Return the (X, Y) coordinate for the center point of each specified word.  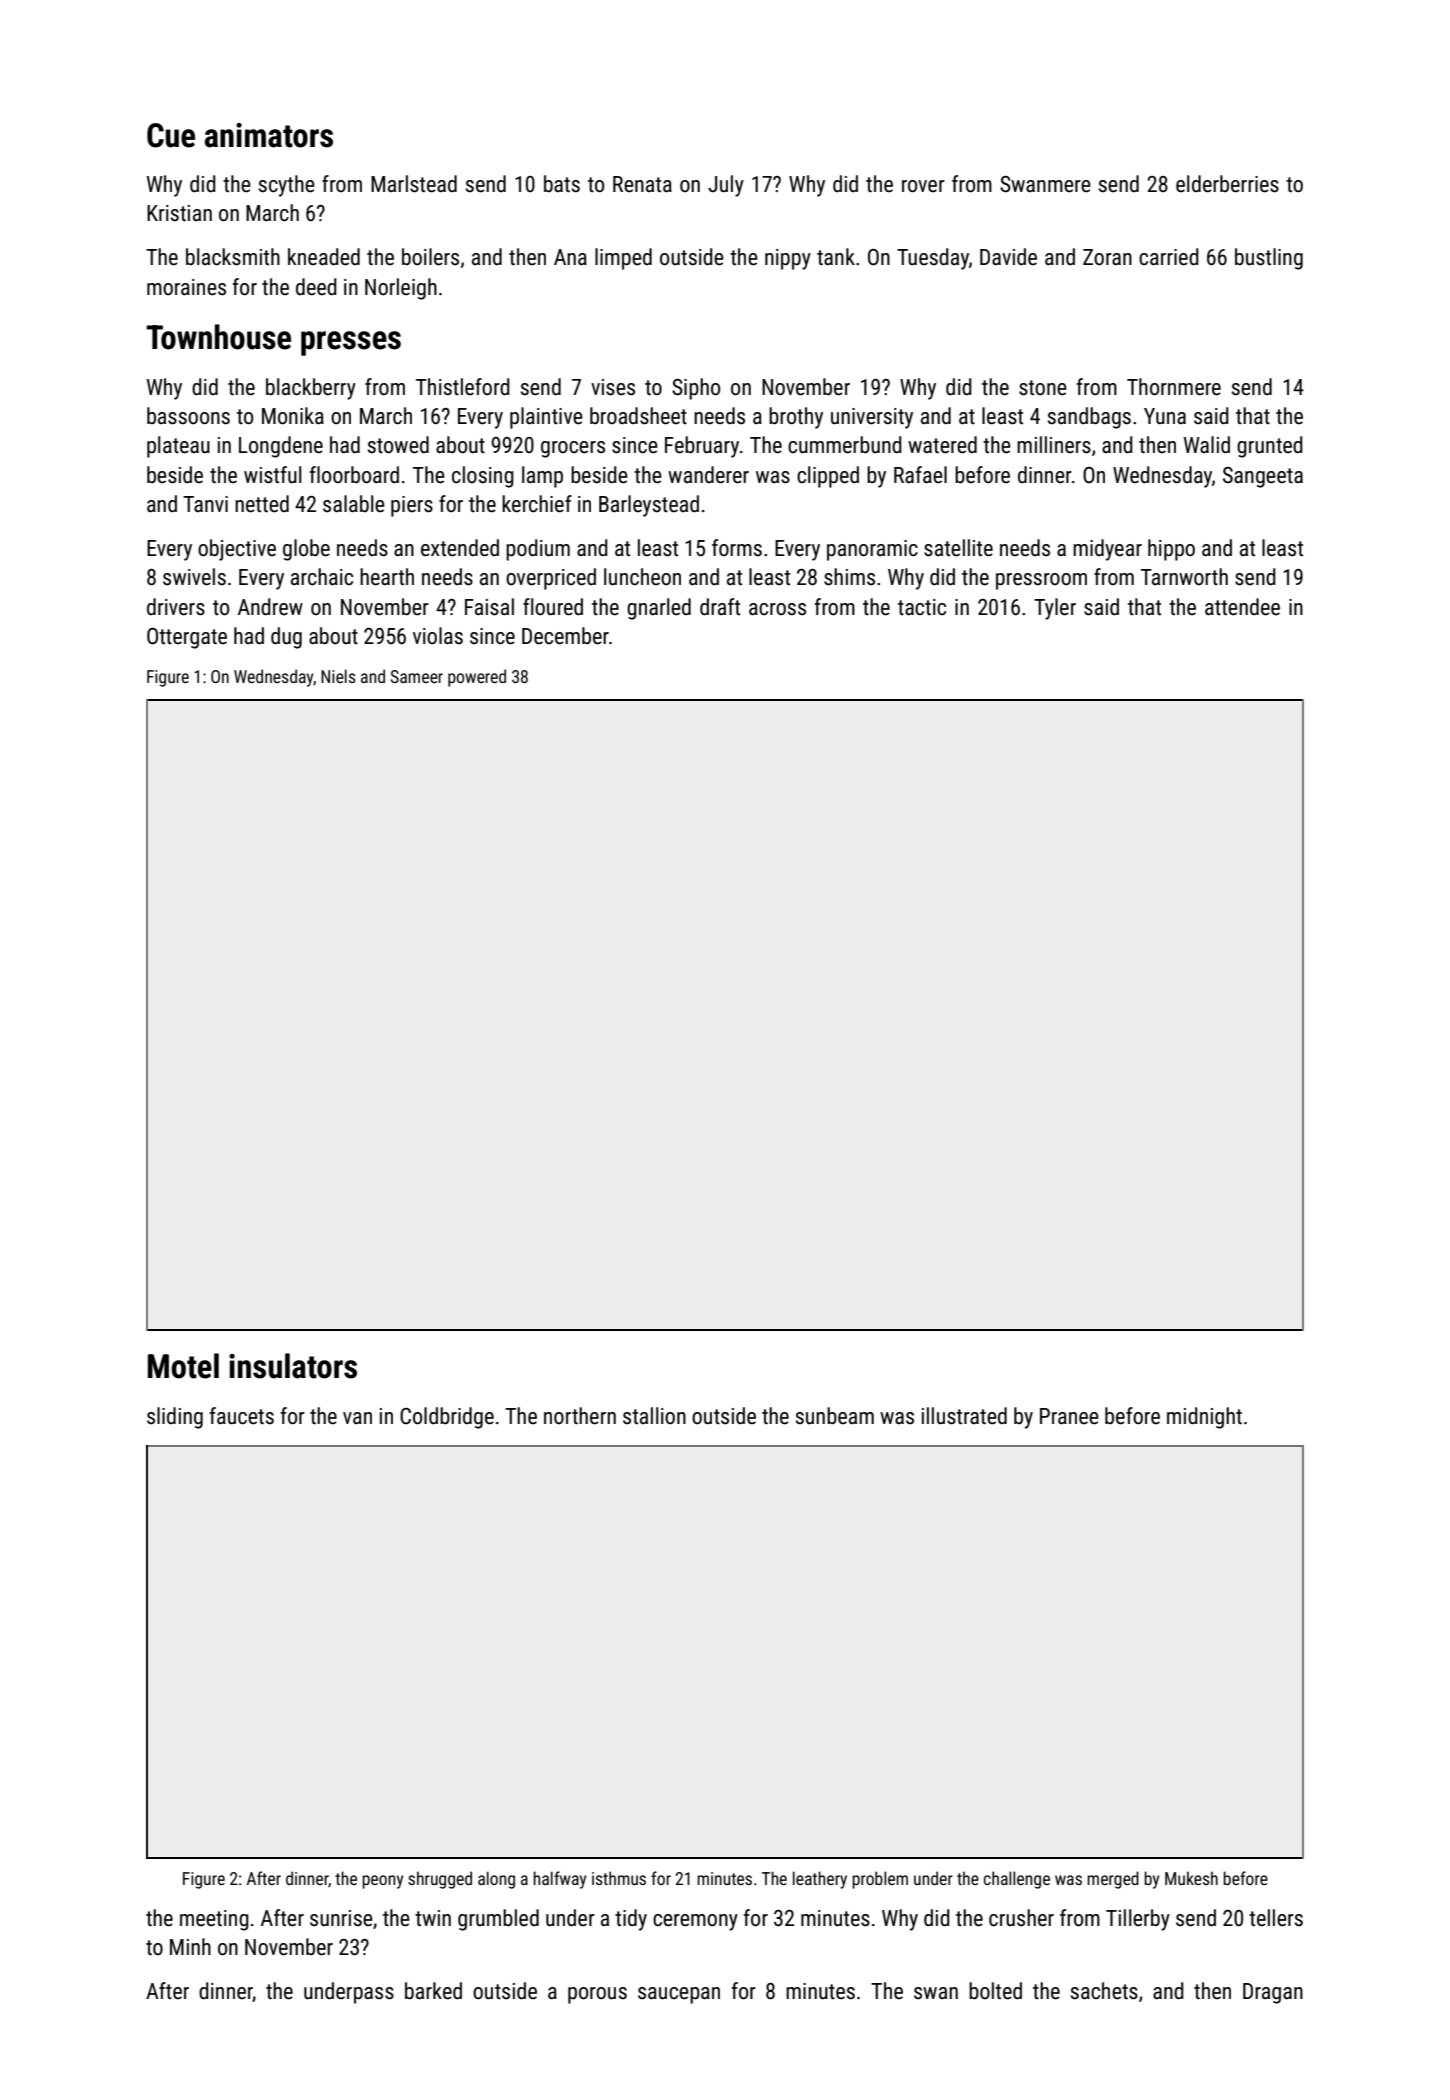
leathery (820, 1880)
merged (1113, 1880)
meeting (214, 1920)
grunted (1270, 447)
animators (269, 135)
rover (923, 186)
